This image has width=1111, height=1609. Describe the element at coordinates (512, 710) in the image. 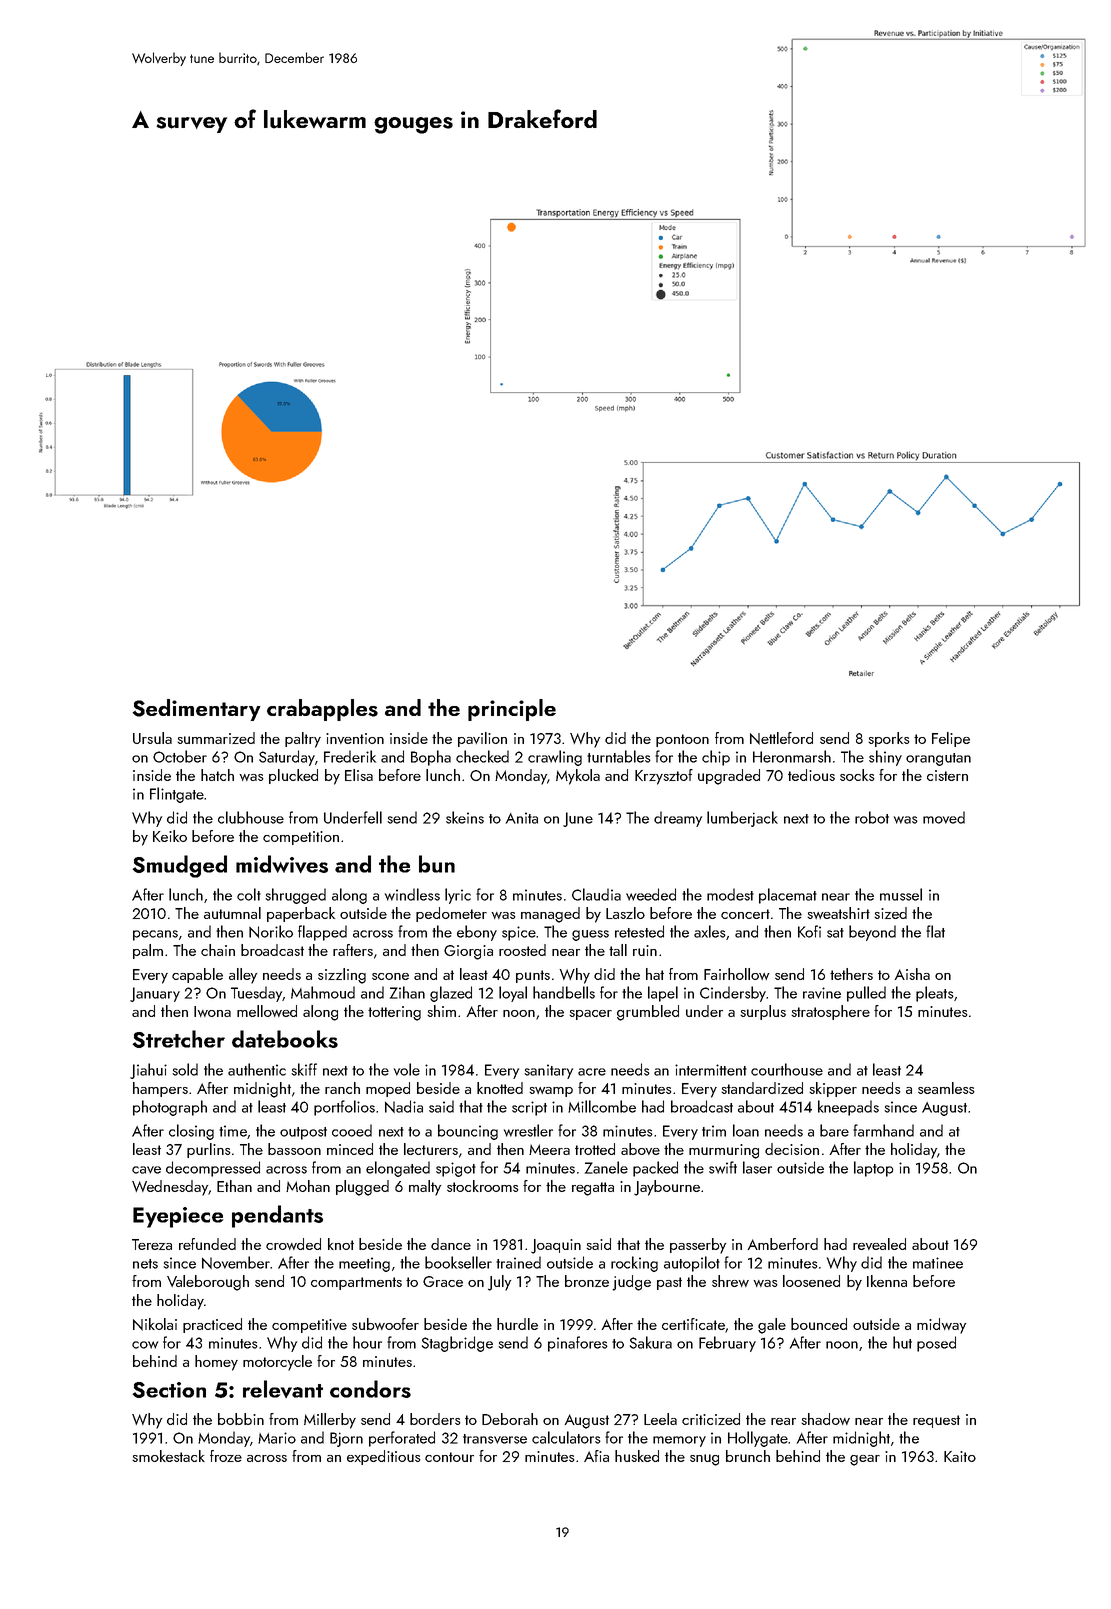

I see `principle` at that location.
